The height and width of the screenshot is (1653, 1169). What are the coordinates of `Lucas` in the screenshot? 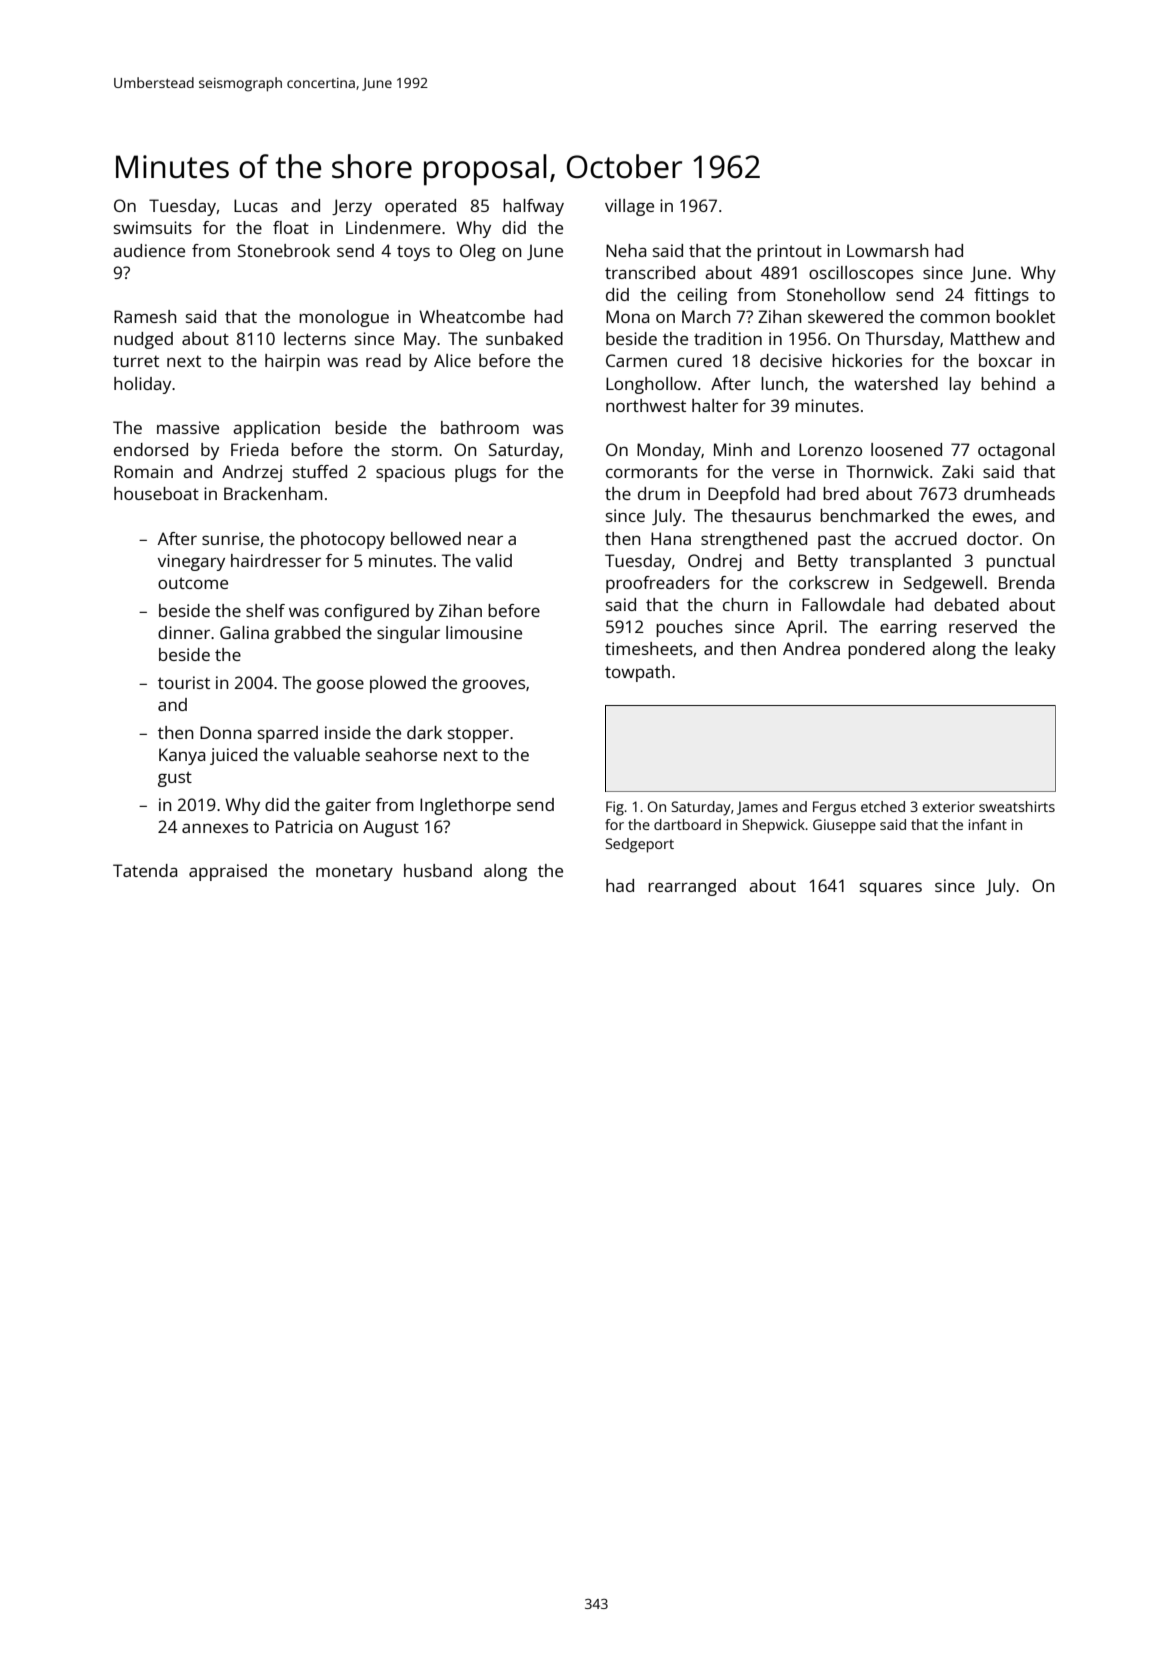 It's located at (256, 205).
